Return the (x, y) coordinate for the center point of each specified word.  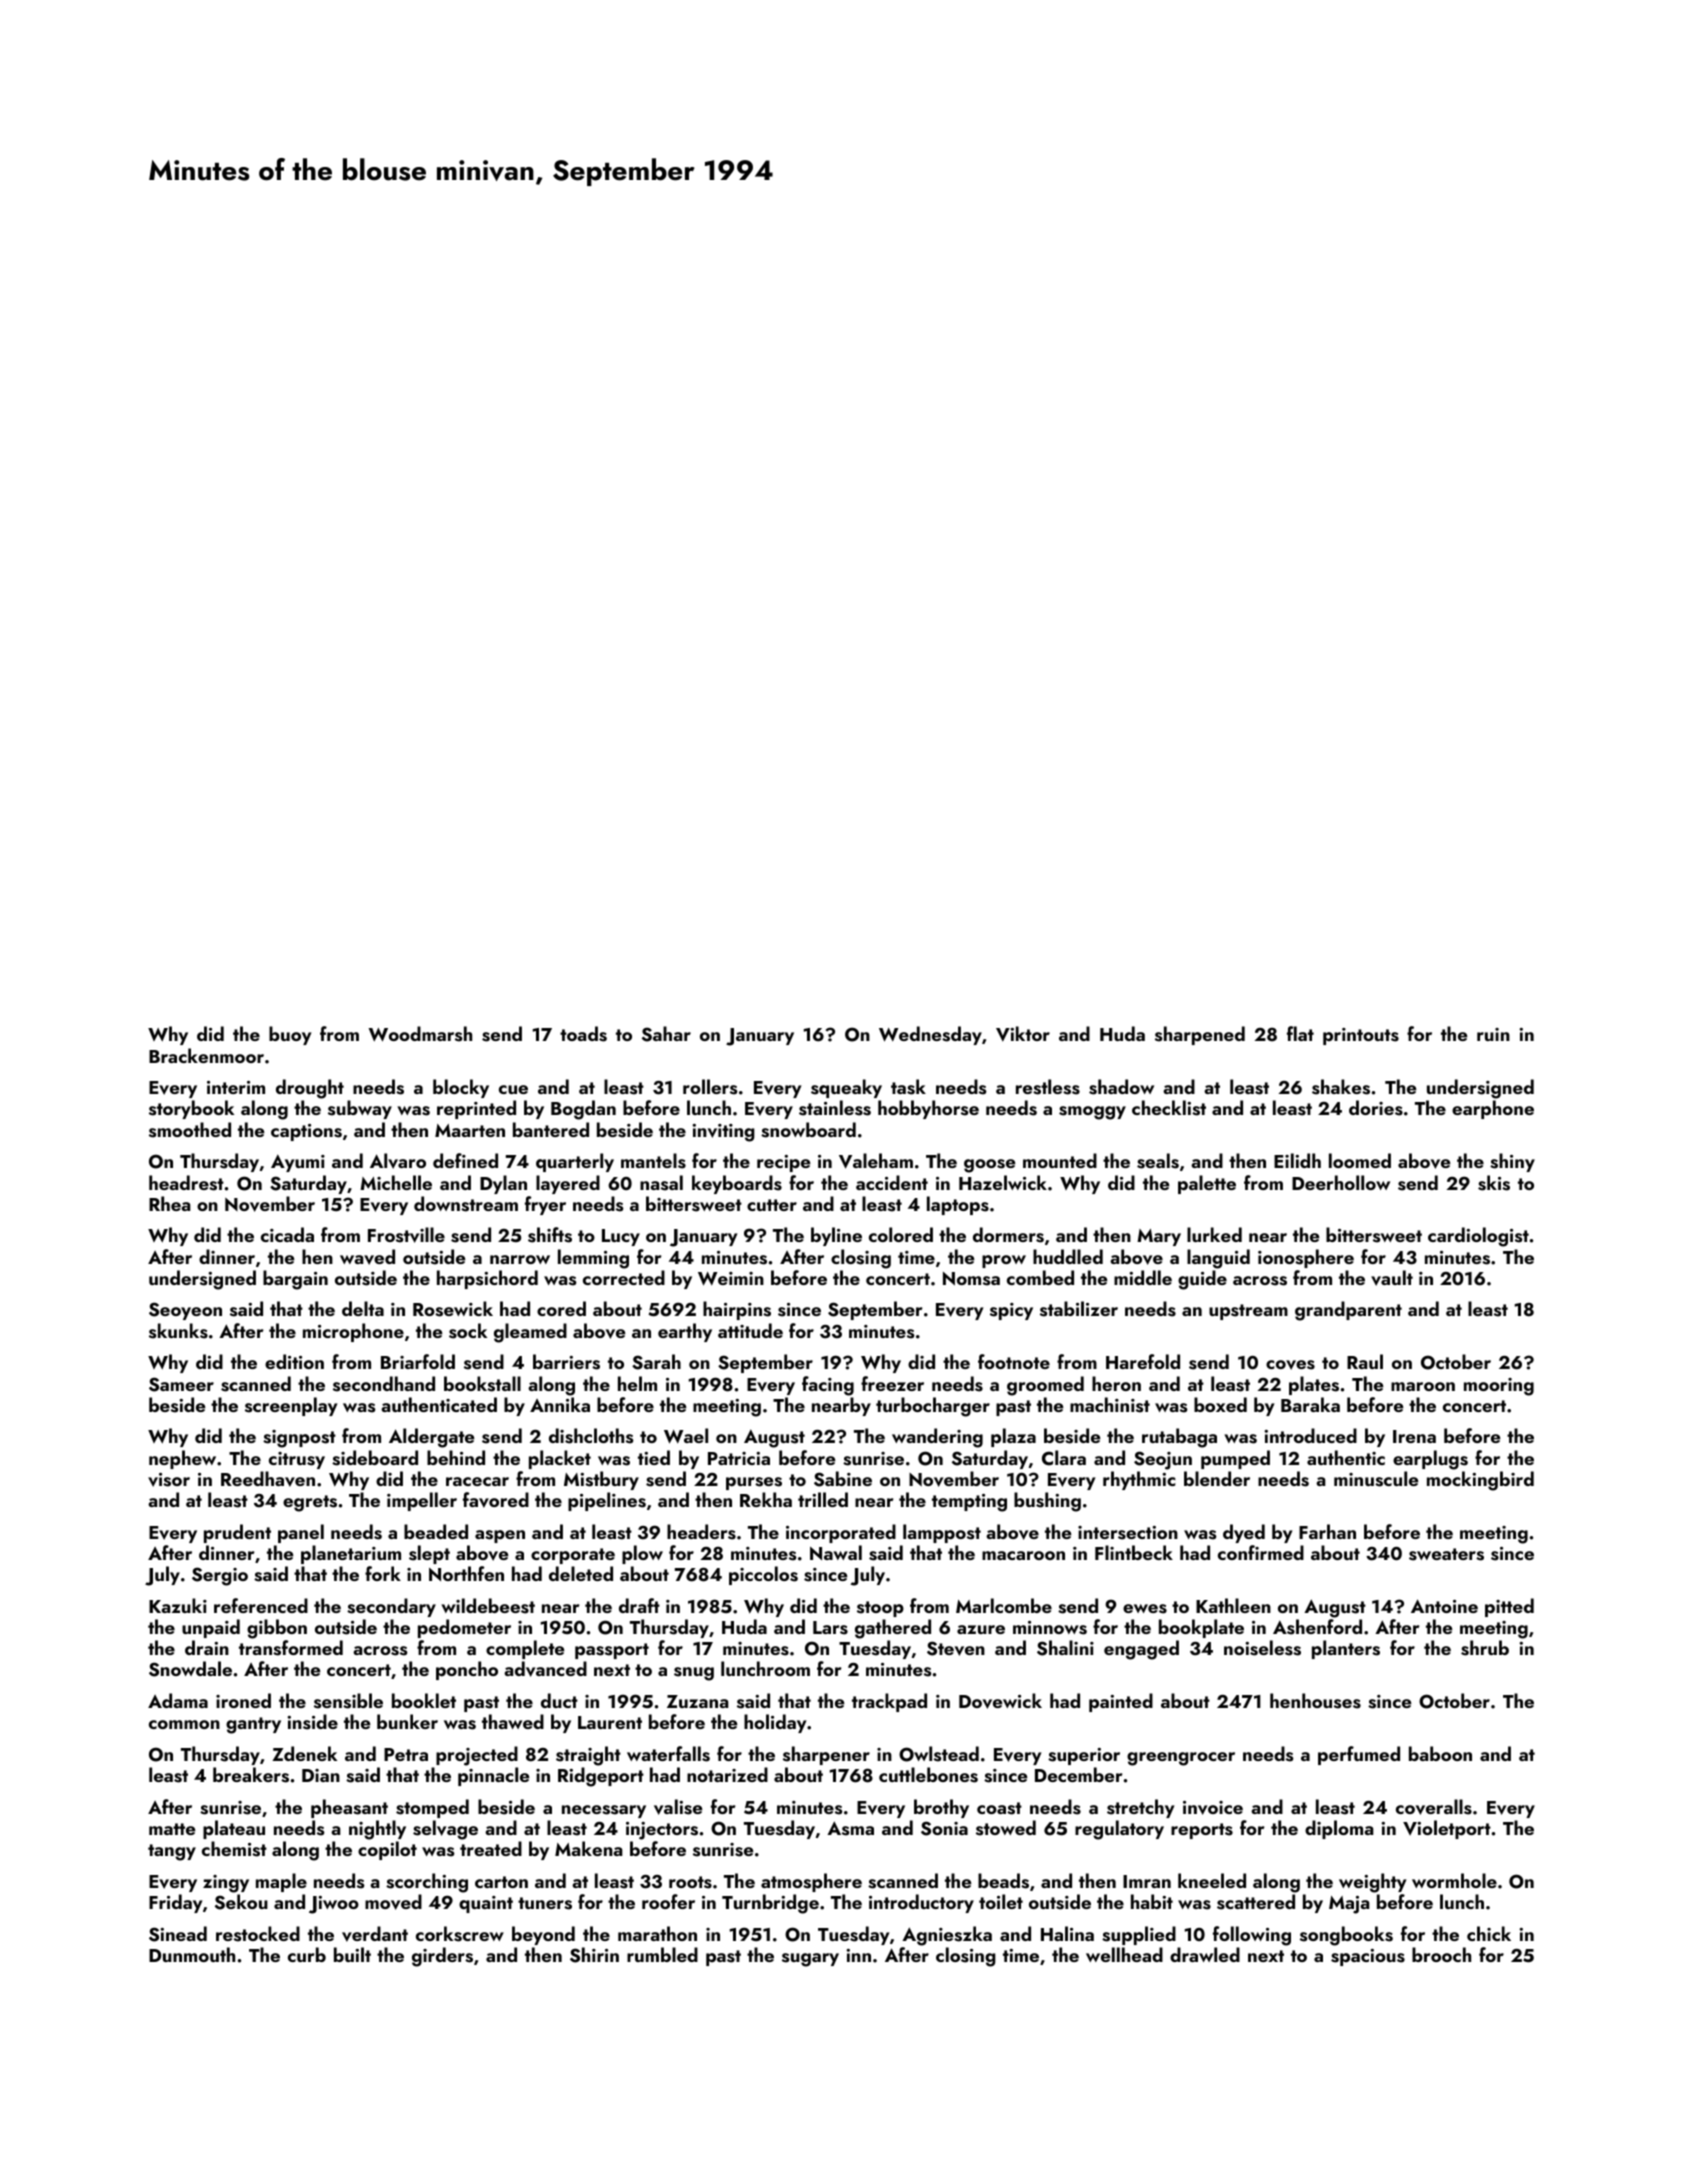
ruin (1493, 1034)
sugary (810, 1960)
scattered (1256, 1902)
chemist (234, 1849)
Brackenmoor (206, 1055)
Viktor (1023, 1034)
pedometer (464, 1628)
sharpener (826, 1755)
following (1252, 1936)
